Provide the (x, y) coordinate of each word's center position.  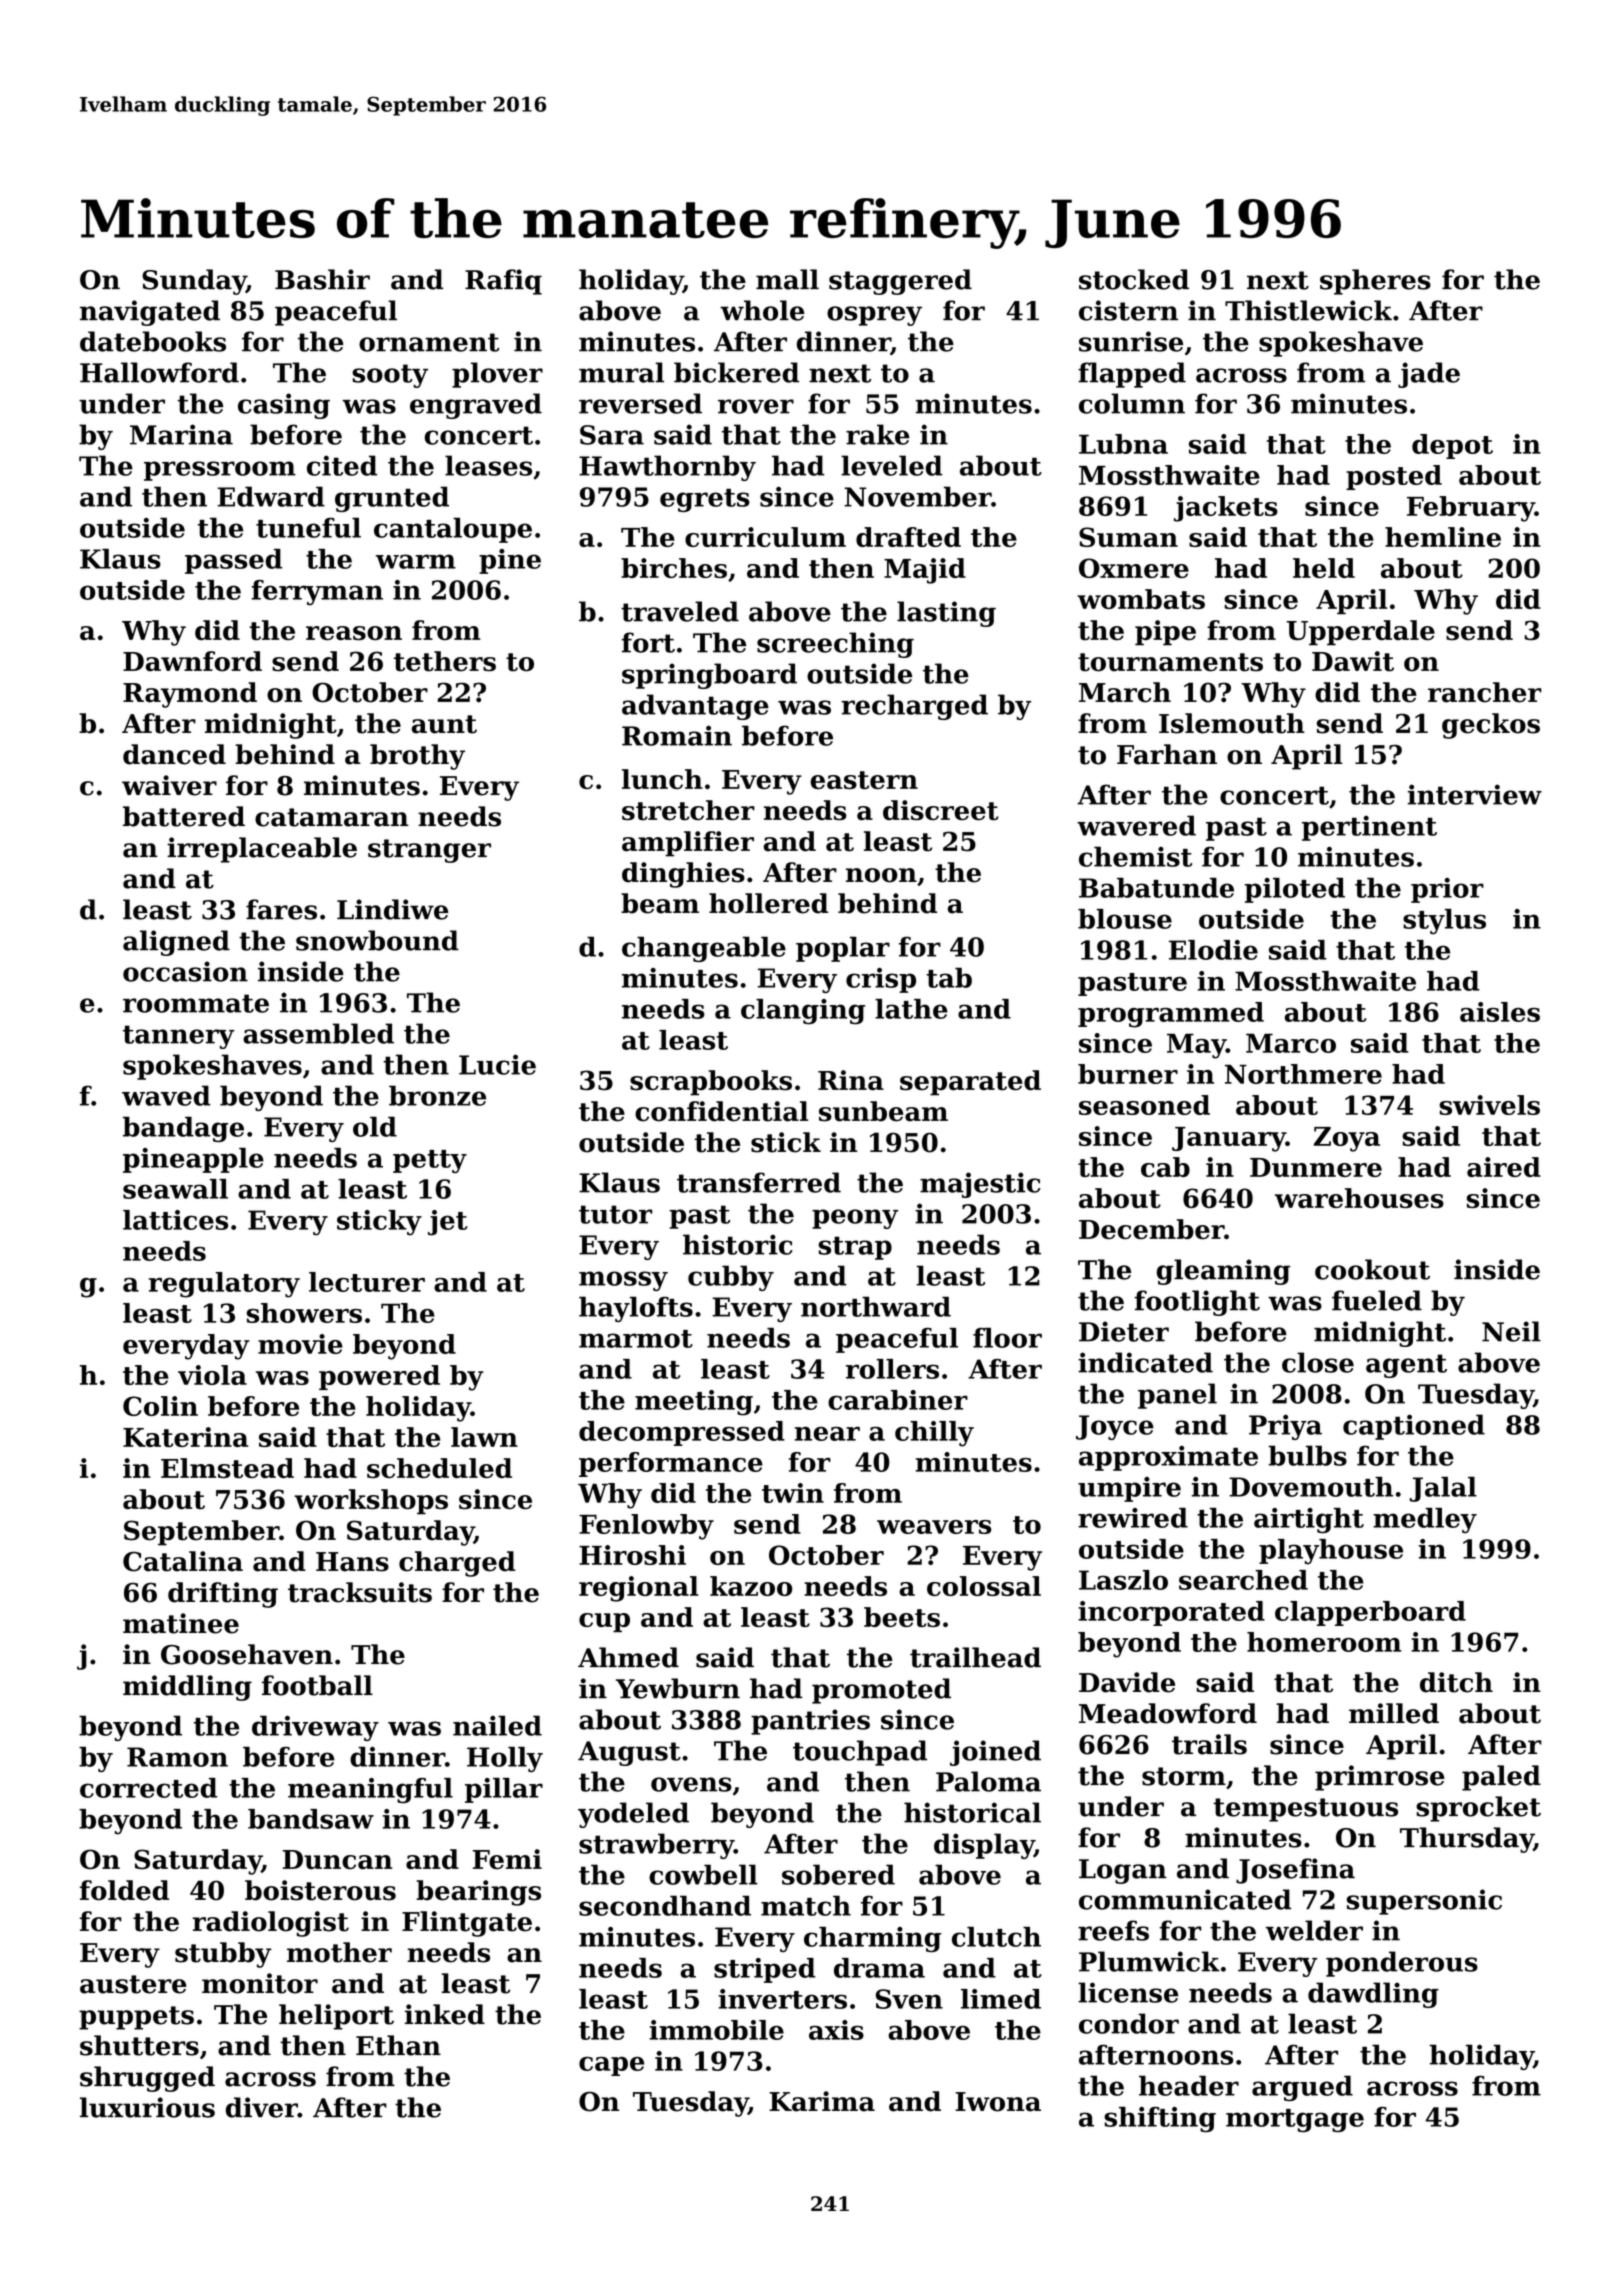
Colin (160, 1406)
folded (124, 1890)
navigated (150, 313)
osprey (874, 316)
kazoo (751, 1586)
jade (1429, 375)
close (1318, 1362)
